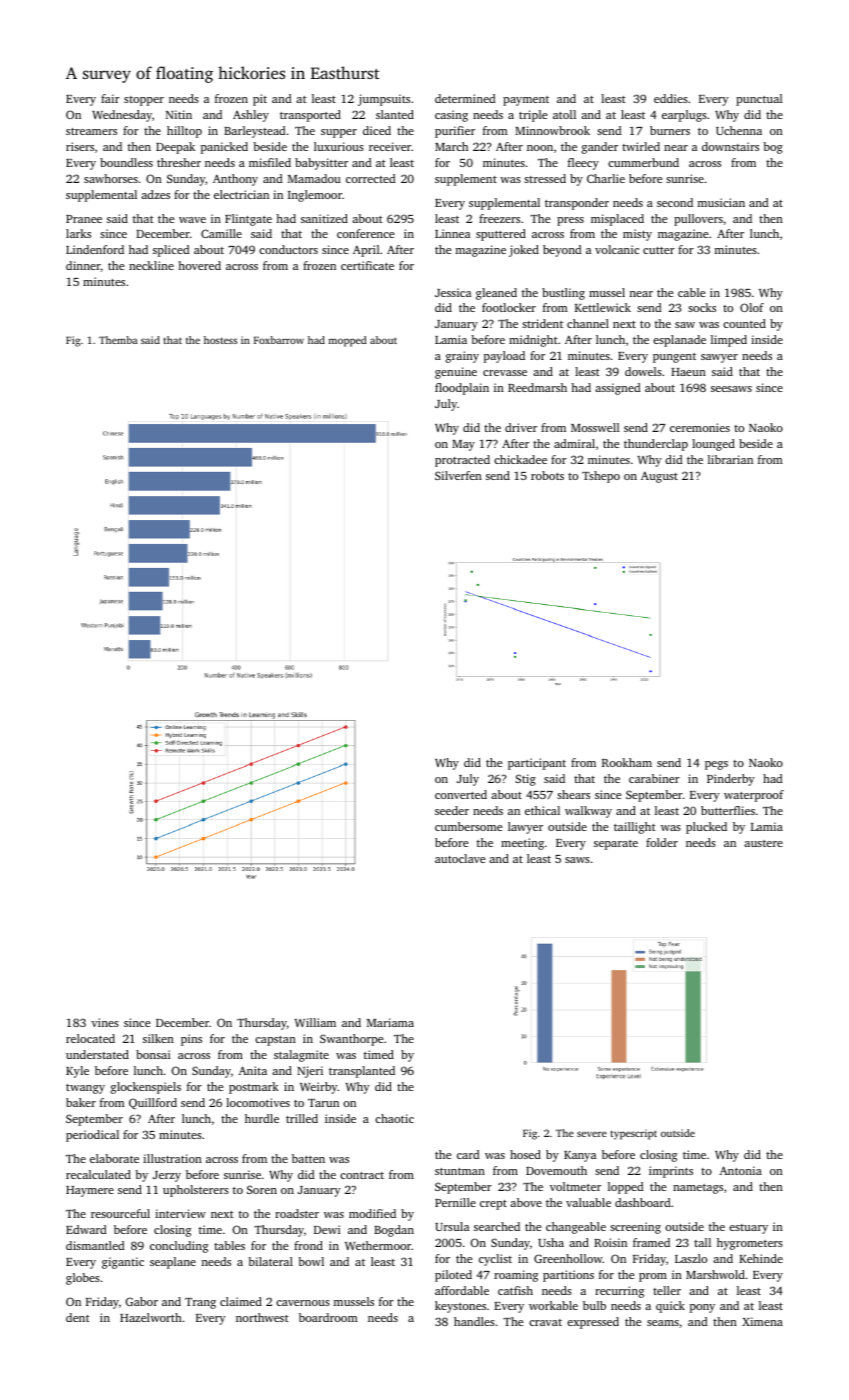  Describe the element at coordinates (763, 843) in the screenshot. I see `austere` at that location.
